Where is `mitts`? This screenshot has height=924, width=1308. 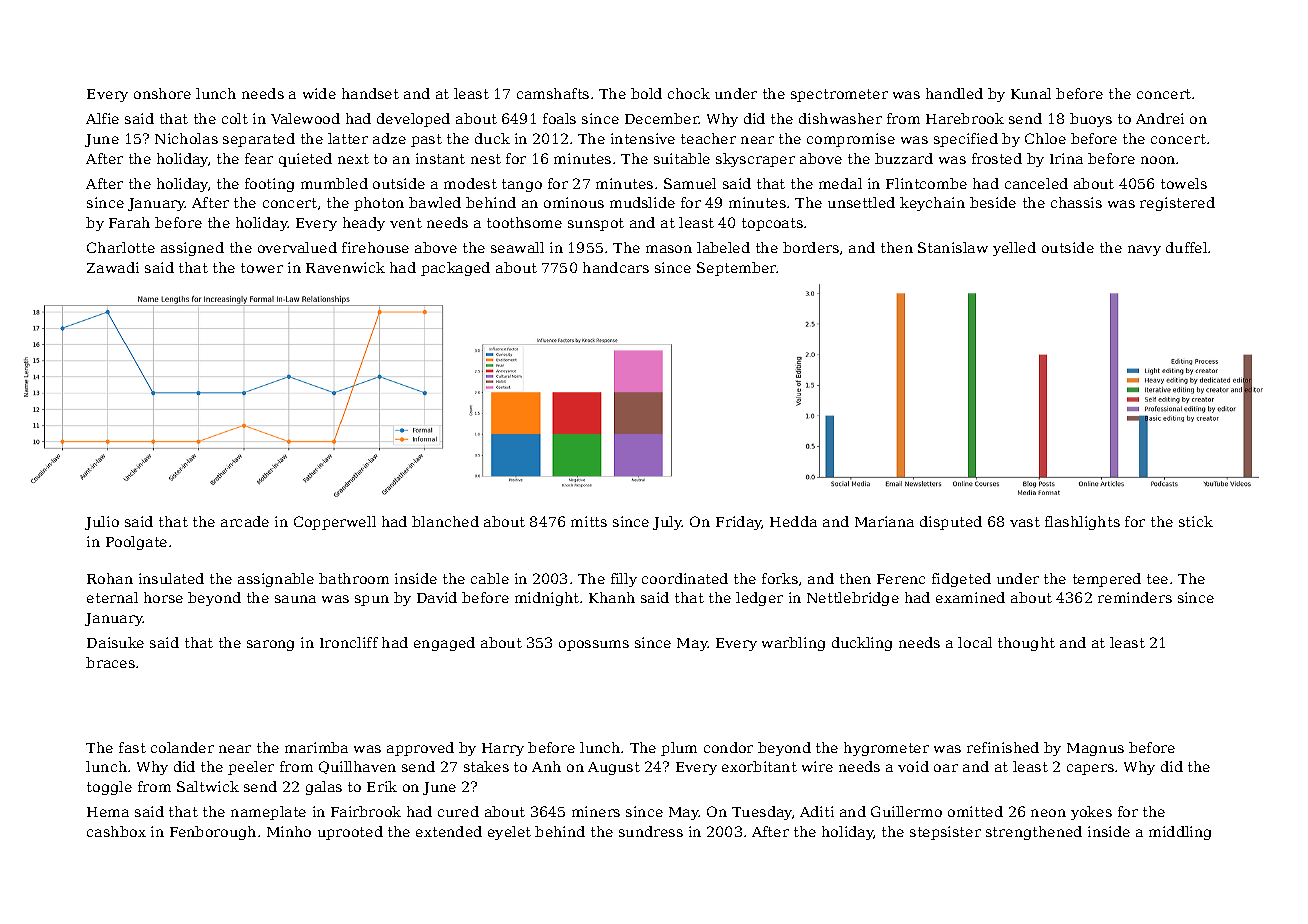 mitts is located at coordinates (589, 521).
